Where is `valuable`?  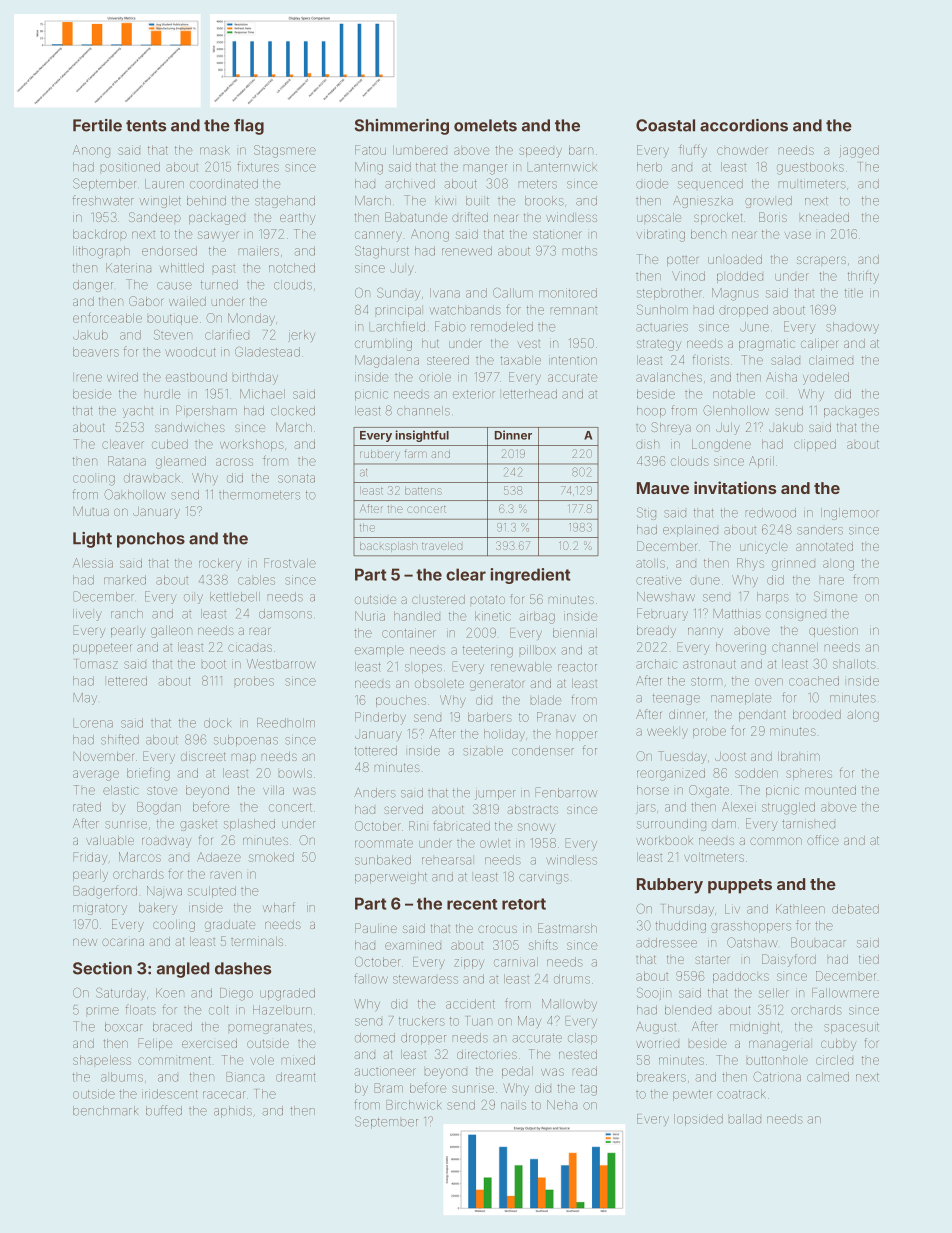
valuable is located at coordinates (110, 840).
